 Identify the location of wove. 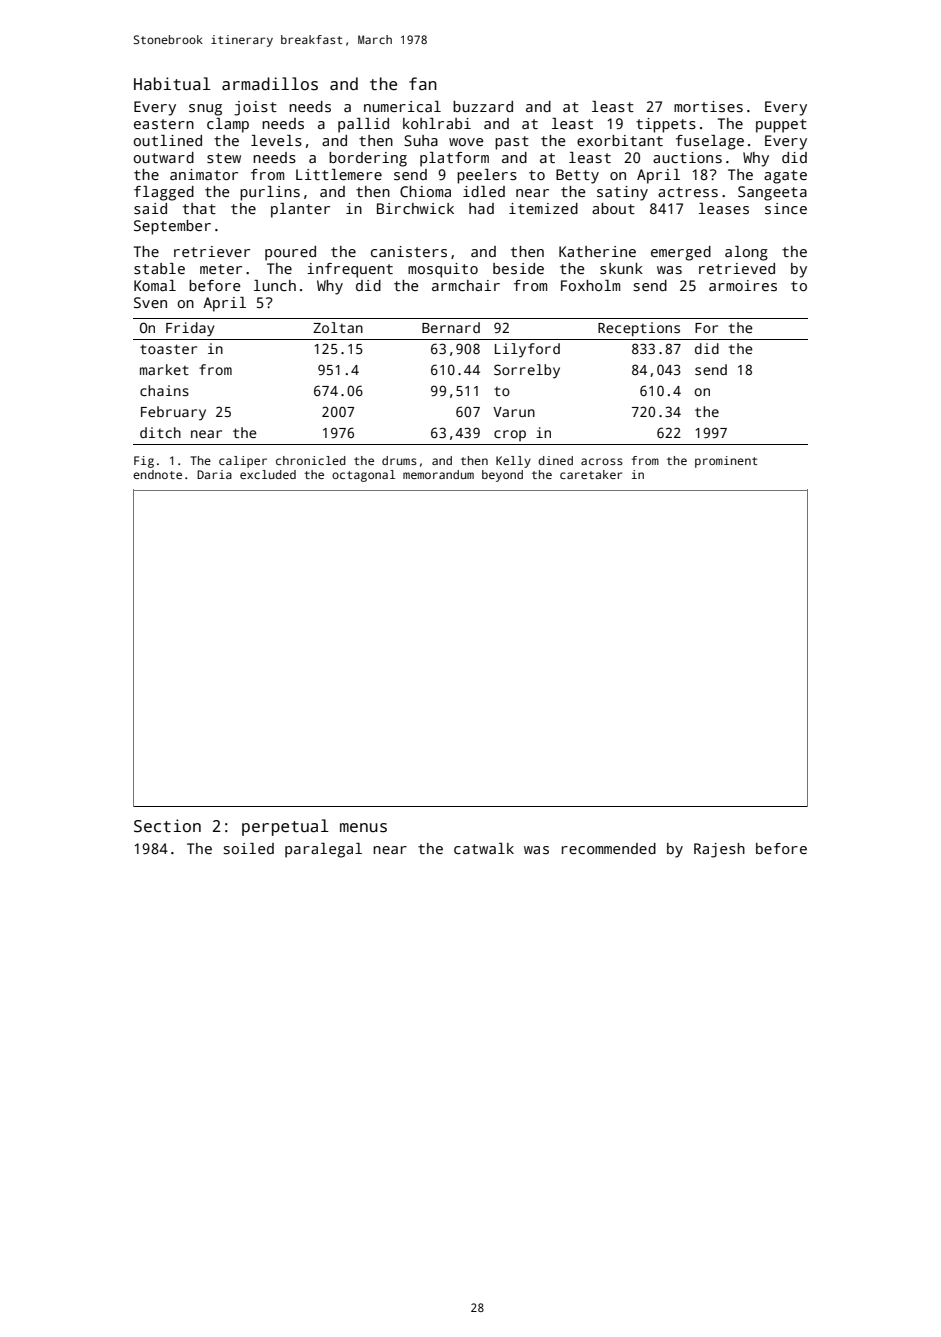
(466, 142).
